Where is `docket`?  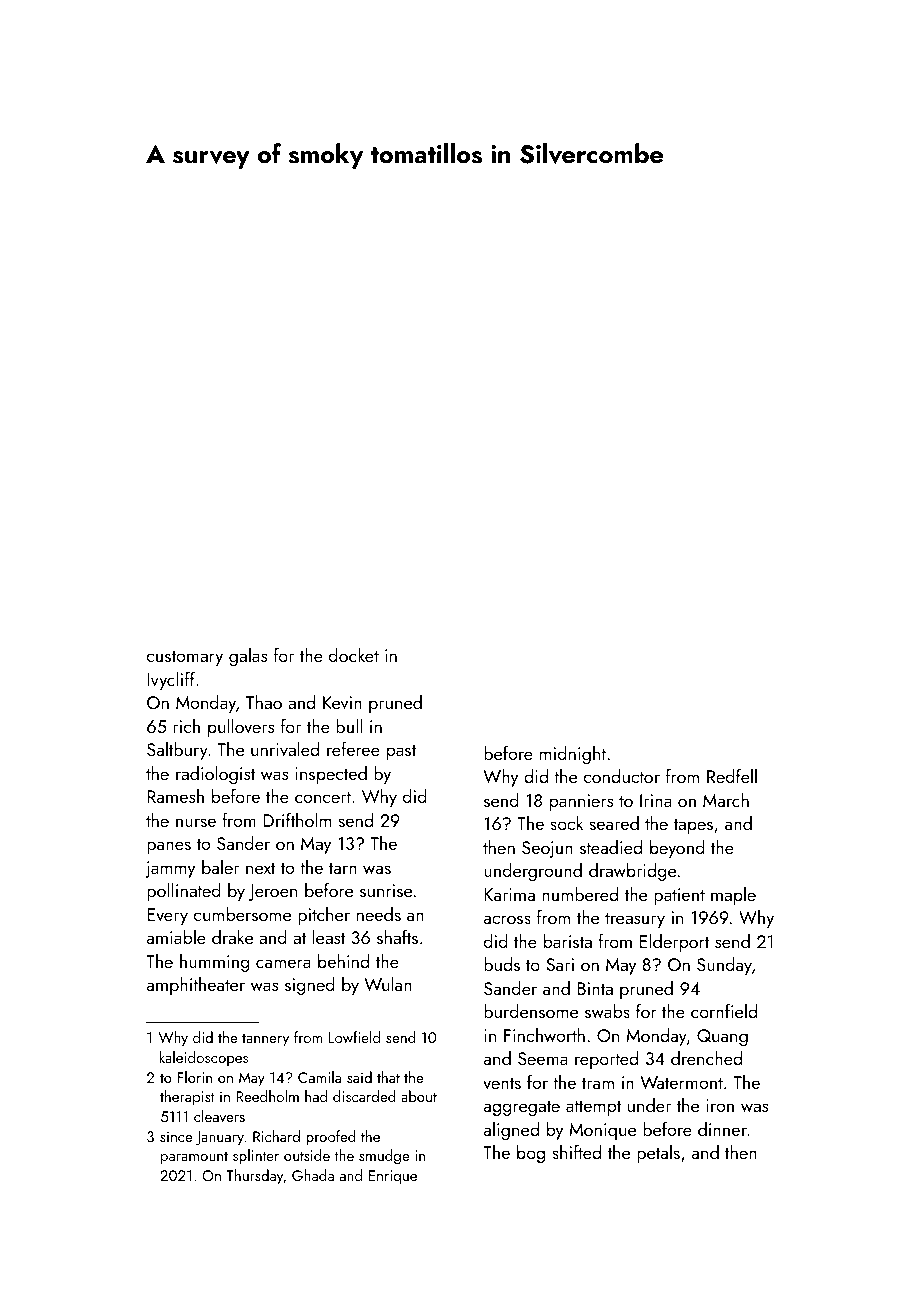 docket is located at coordinates (354, 655).
